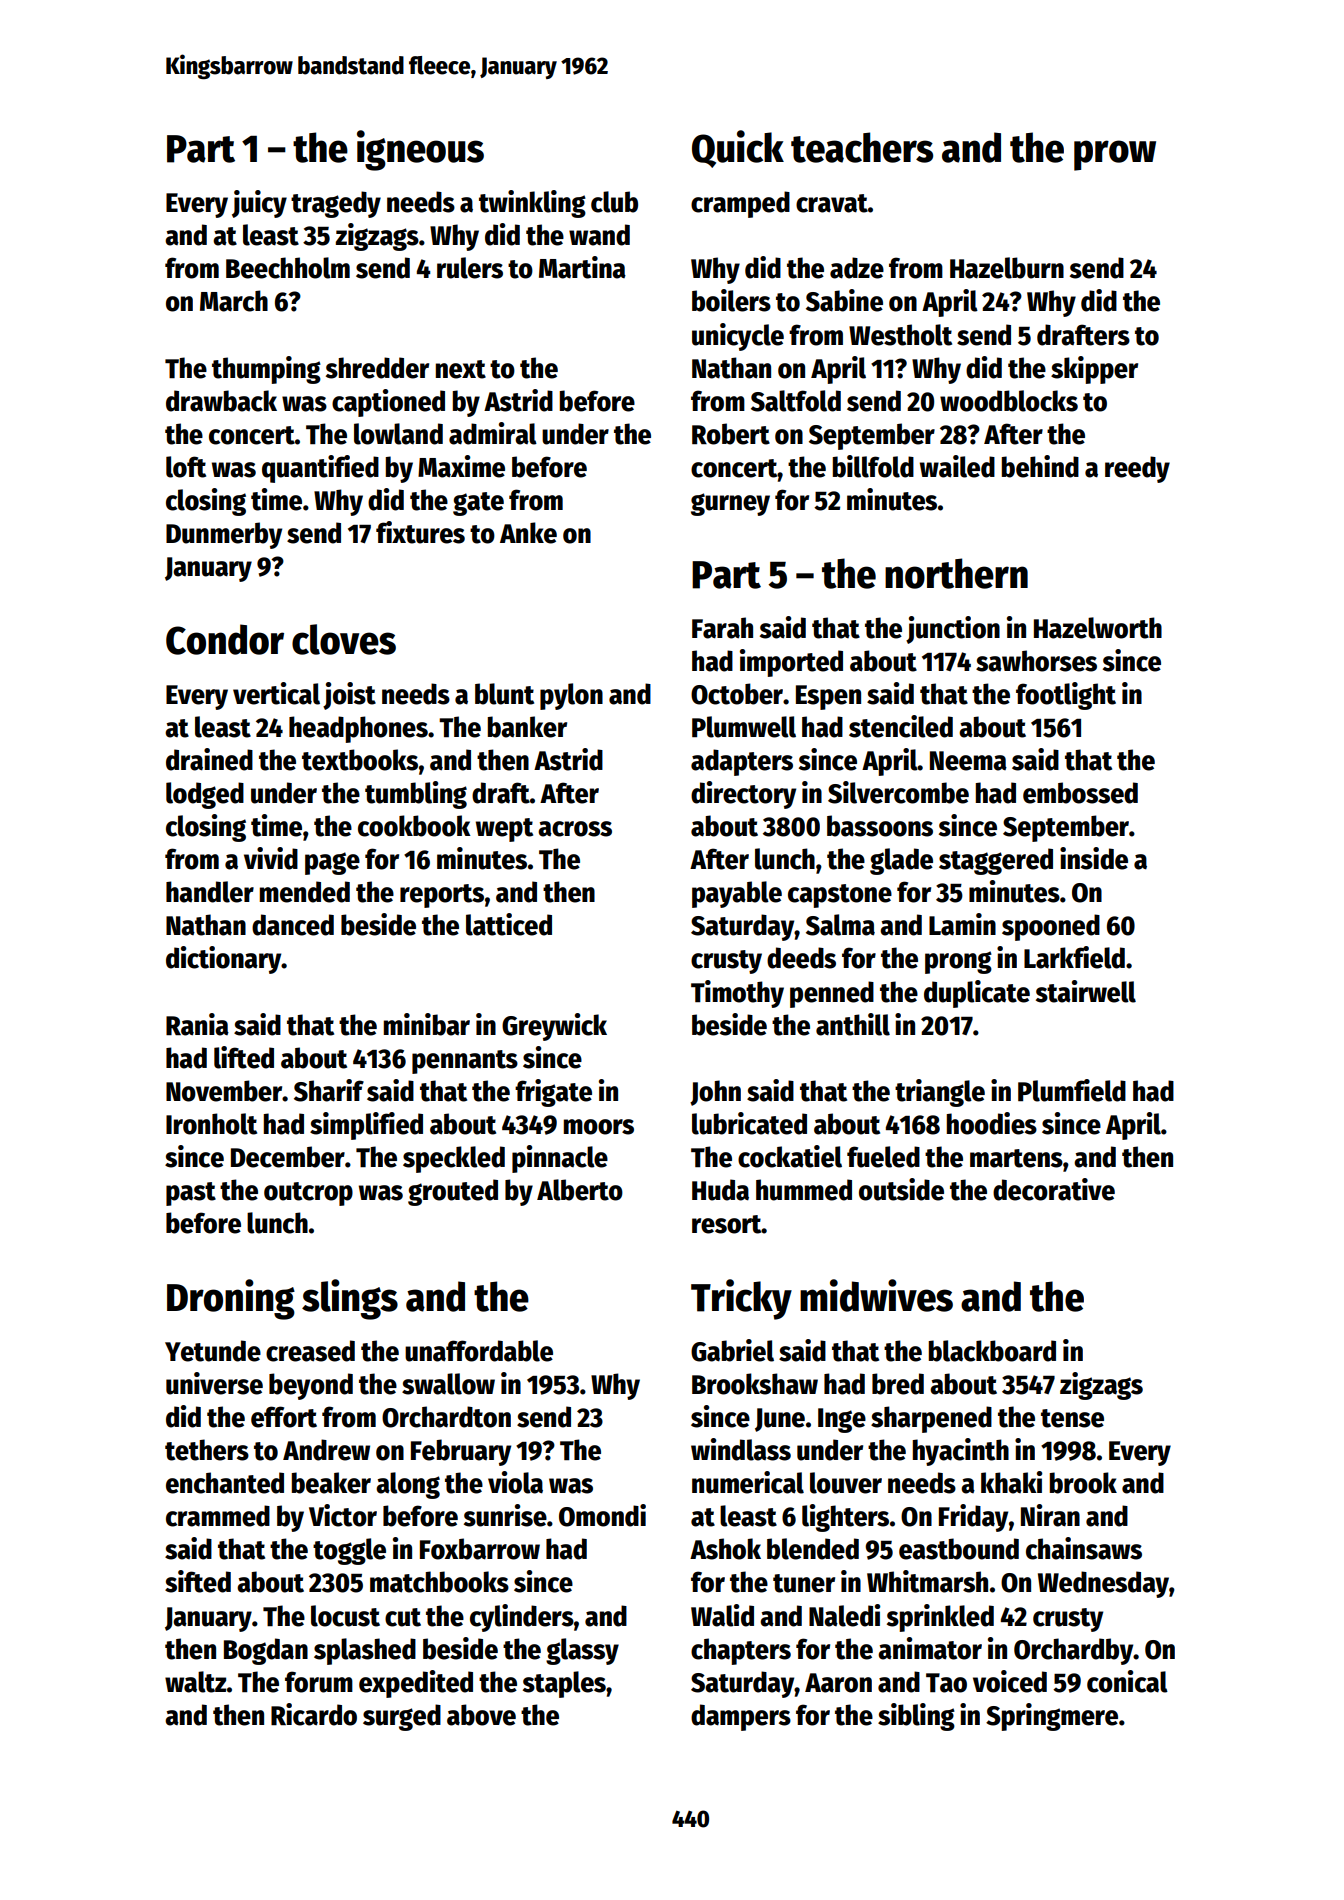 This screenshot has width=1344, height=1900. I want to click on Plumfield, so click(1072, 1090).
